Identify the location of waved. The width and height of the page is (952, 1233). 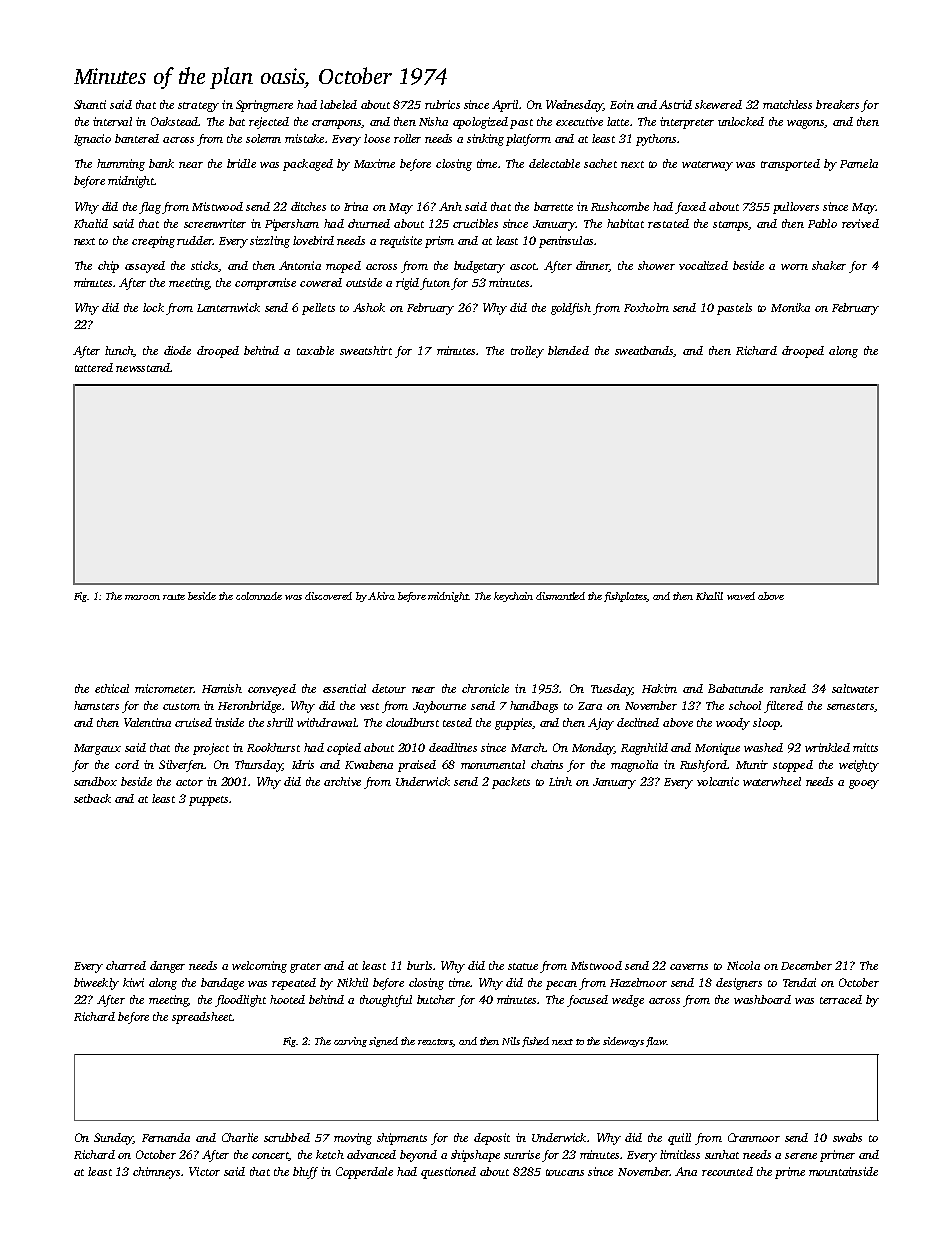
(741, 596).
